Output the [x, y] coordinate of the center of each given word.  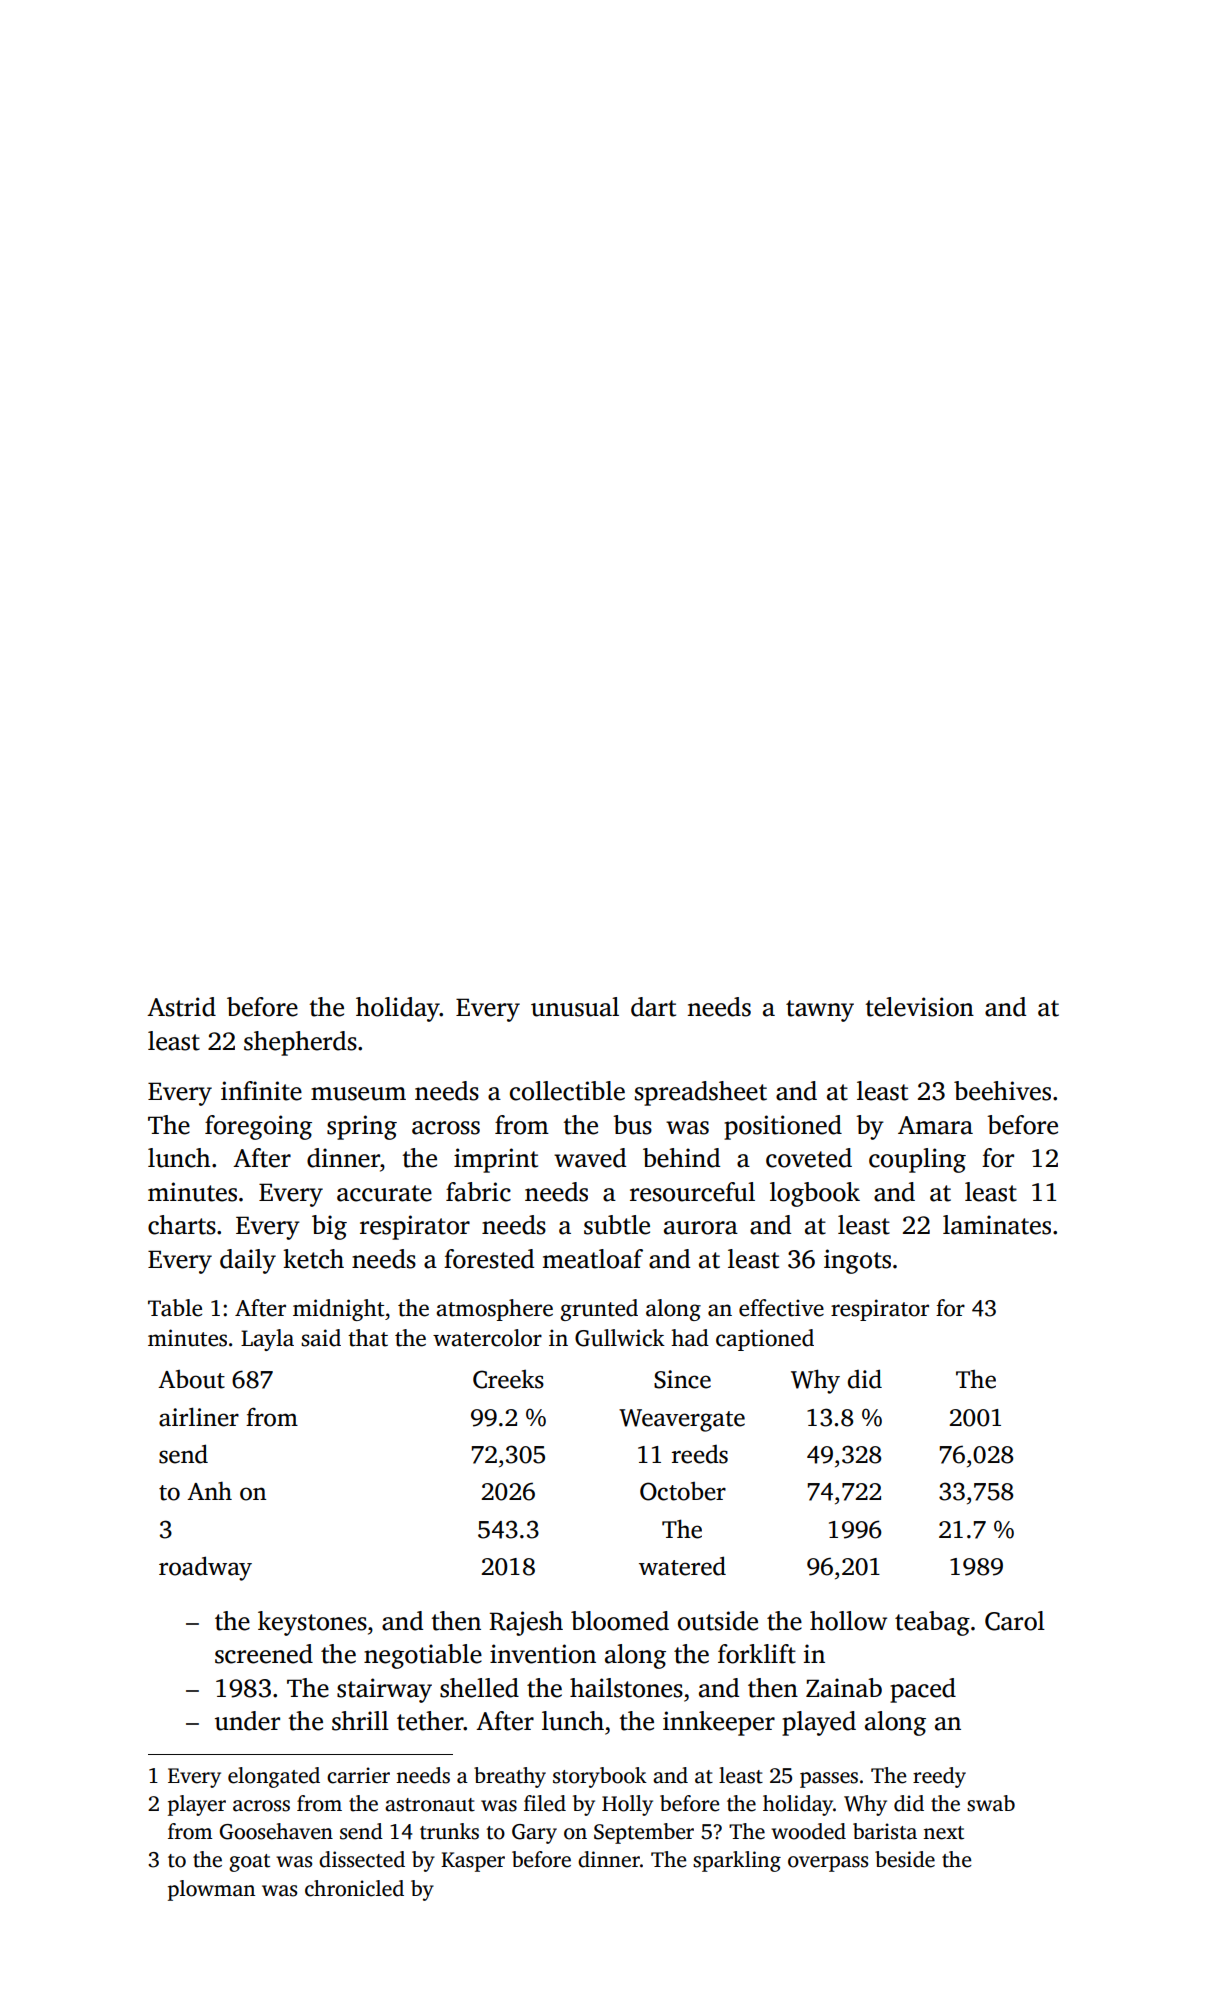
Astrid [181, 1007]
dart [653, 1007]
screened [264, 1654]
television [919, 1007]
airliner [199, 1417]
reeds [700, 1454]
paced [923, 1690]
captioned [765, 1340]
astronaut [430, 1805]
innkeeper [719, 1723]
